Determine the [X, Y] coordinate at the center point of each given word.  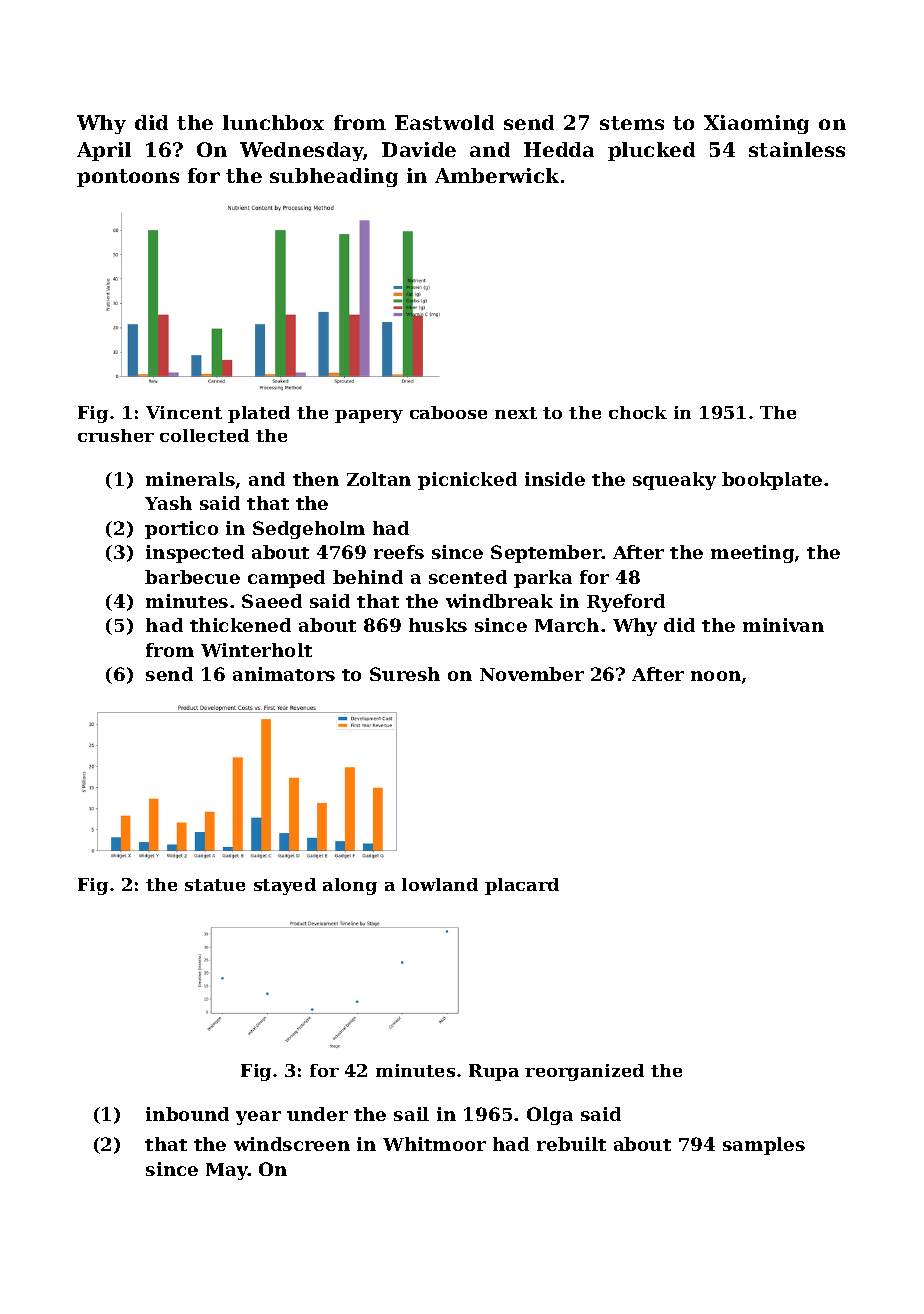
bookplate [772, 481]
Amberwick [497, 175]
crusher [116, 435]
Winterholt [256, 650]
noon [716, 676]
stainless [797, 149]
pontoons [128, 178]
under [317, 1114]
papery [369, 416]
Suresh [405, 674]
